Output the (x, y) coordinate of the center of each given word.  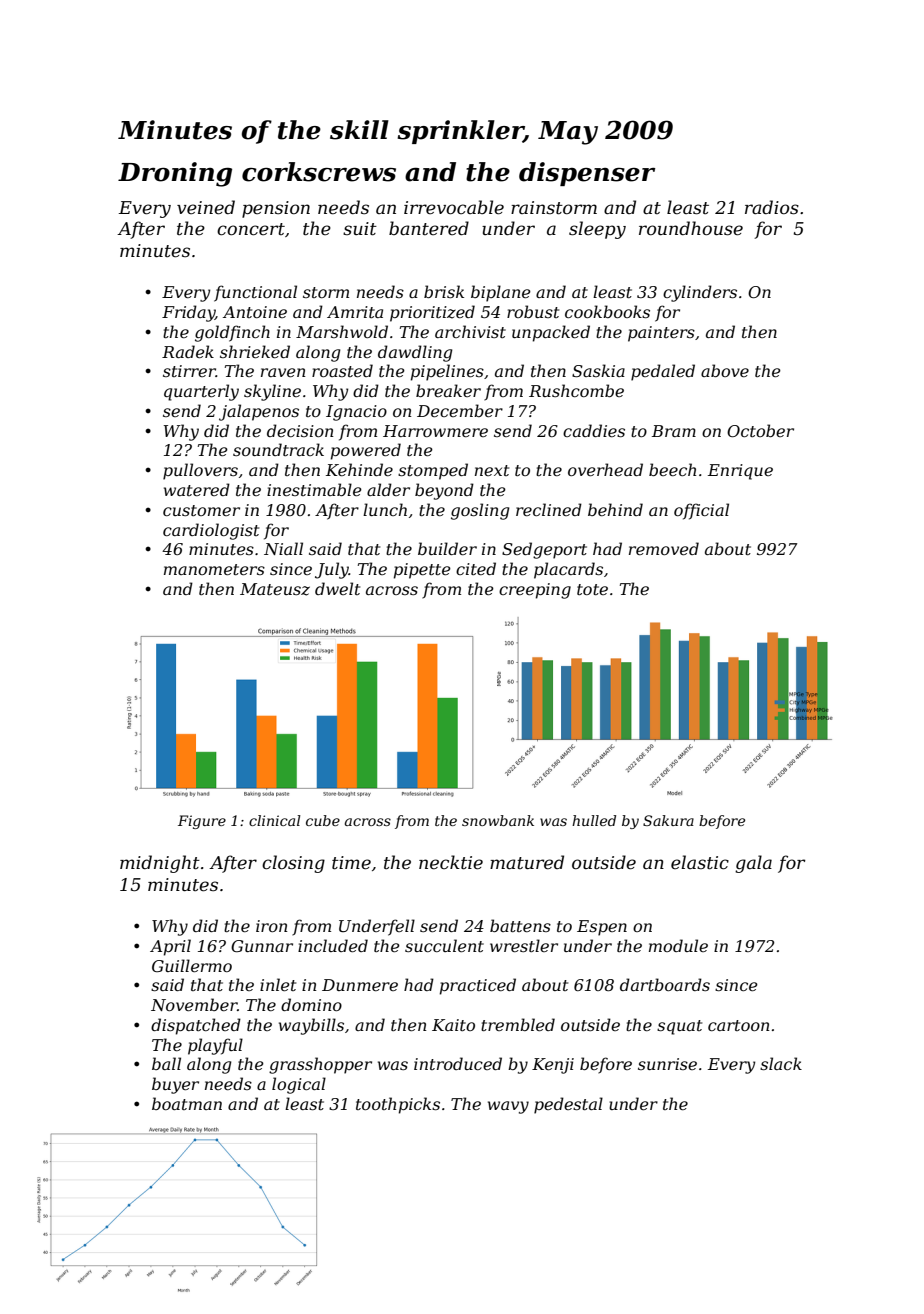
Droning (175, 174)
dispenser (587, 174)
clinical (275, 820)
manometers (214, 569)
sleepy (597, 230)
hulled (594, 820)
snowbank (498, 820)
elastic (700, 862)
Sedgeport (544, 550)
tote (592, 589)
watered (197, 489)
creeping (535, 591)
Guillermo (192, 965)
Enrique (740, 472)
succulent (444, 945)
